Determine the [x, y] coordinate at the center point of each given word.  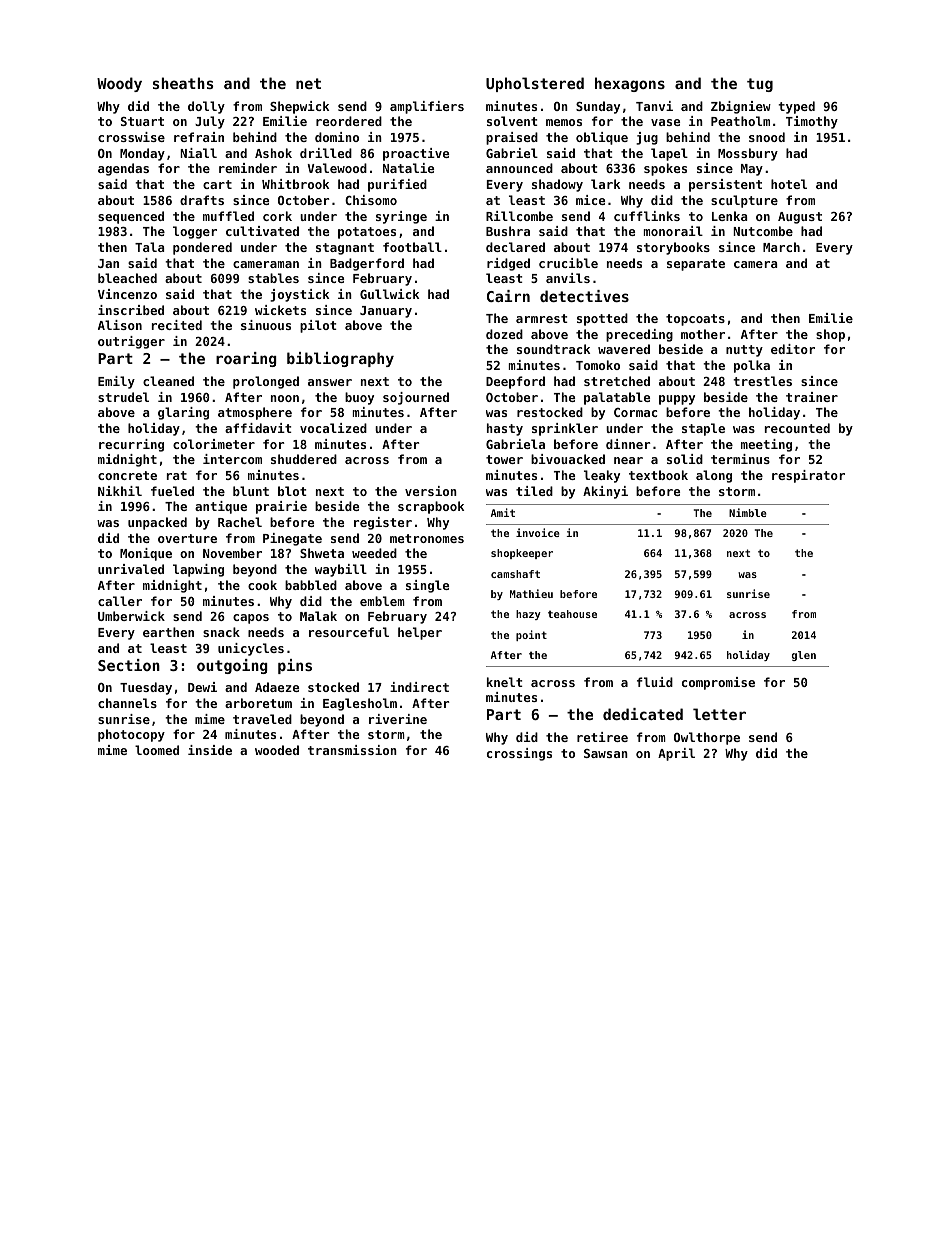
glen [804, 656]
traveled [262, 719]
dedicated [643, 714]
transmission [352, 750]
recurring [131, 445]
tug [760, 85]
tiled [534, 491]
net [308, 83]
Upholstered [535, 84]
